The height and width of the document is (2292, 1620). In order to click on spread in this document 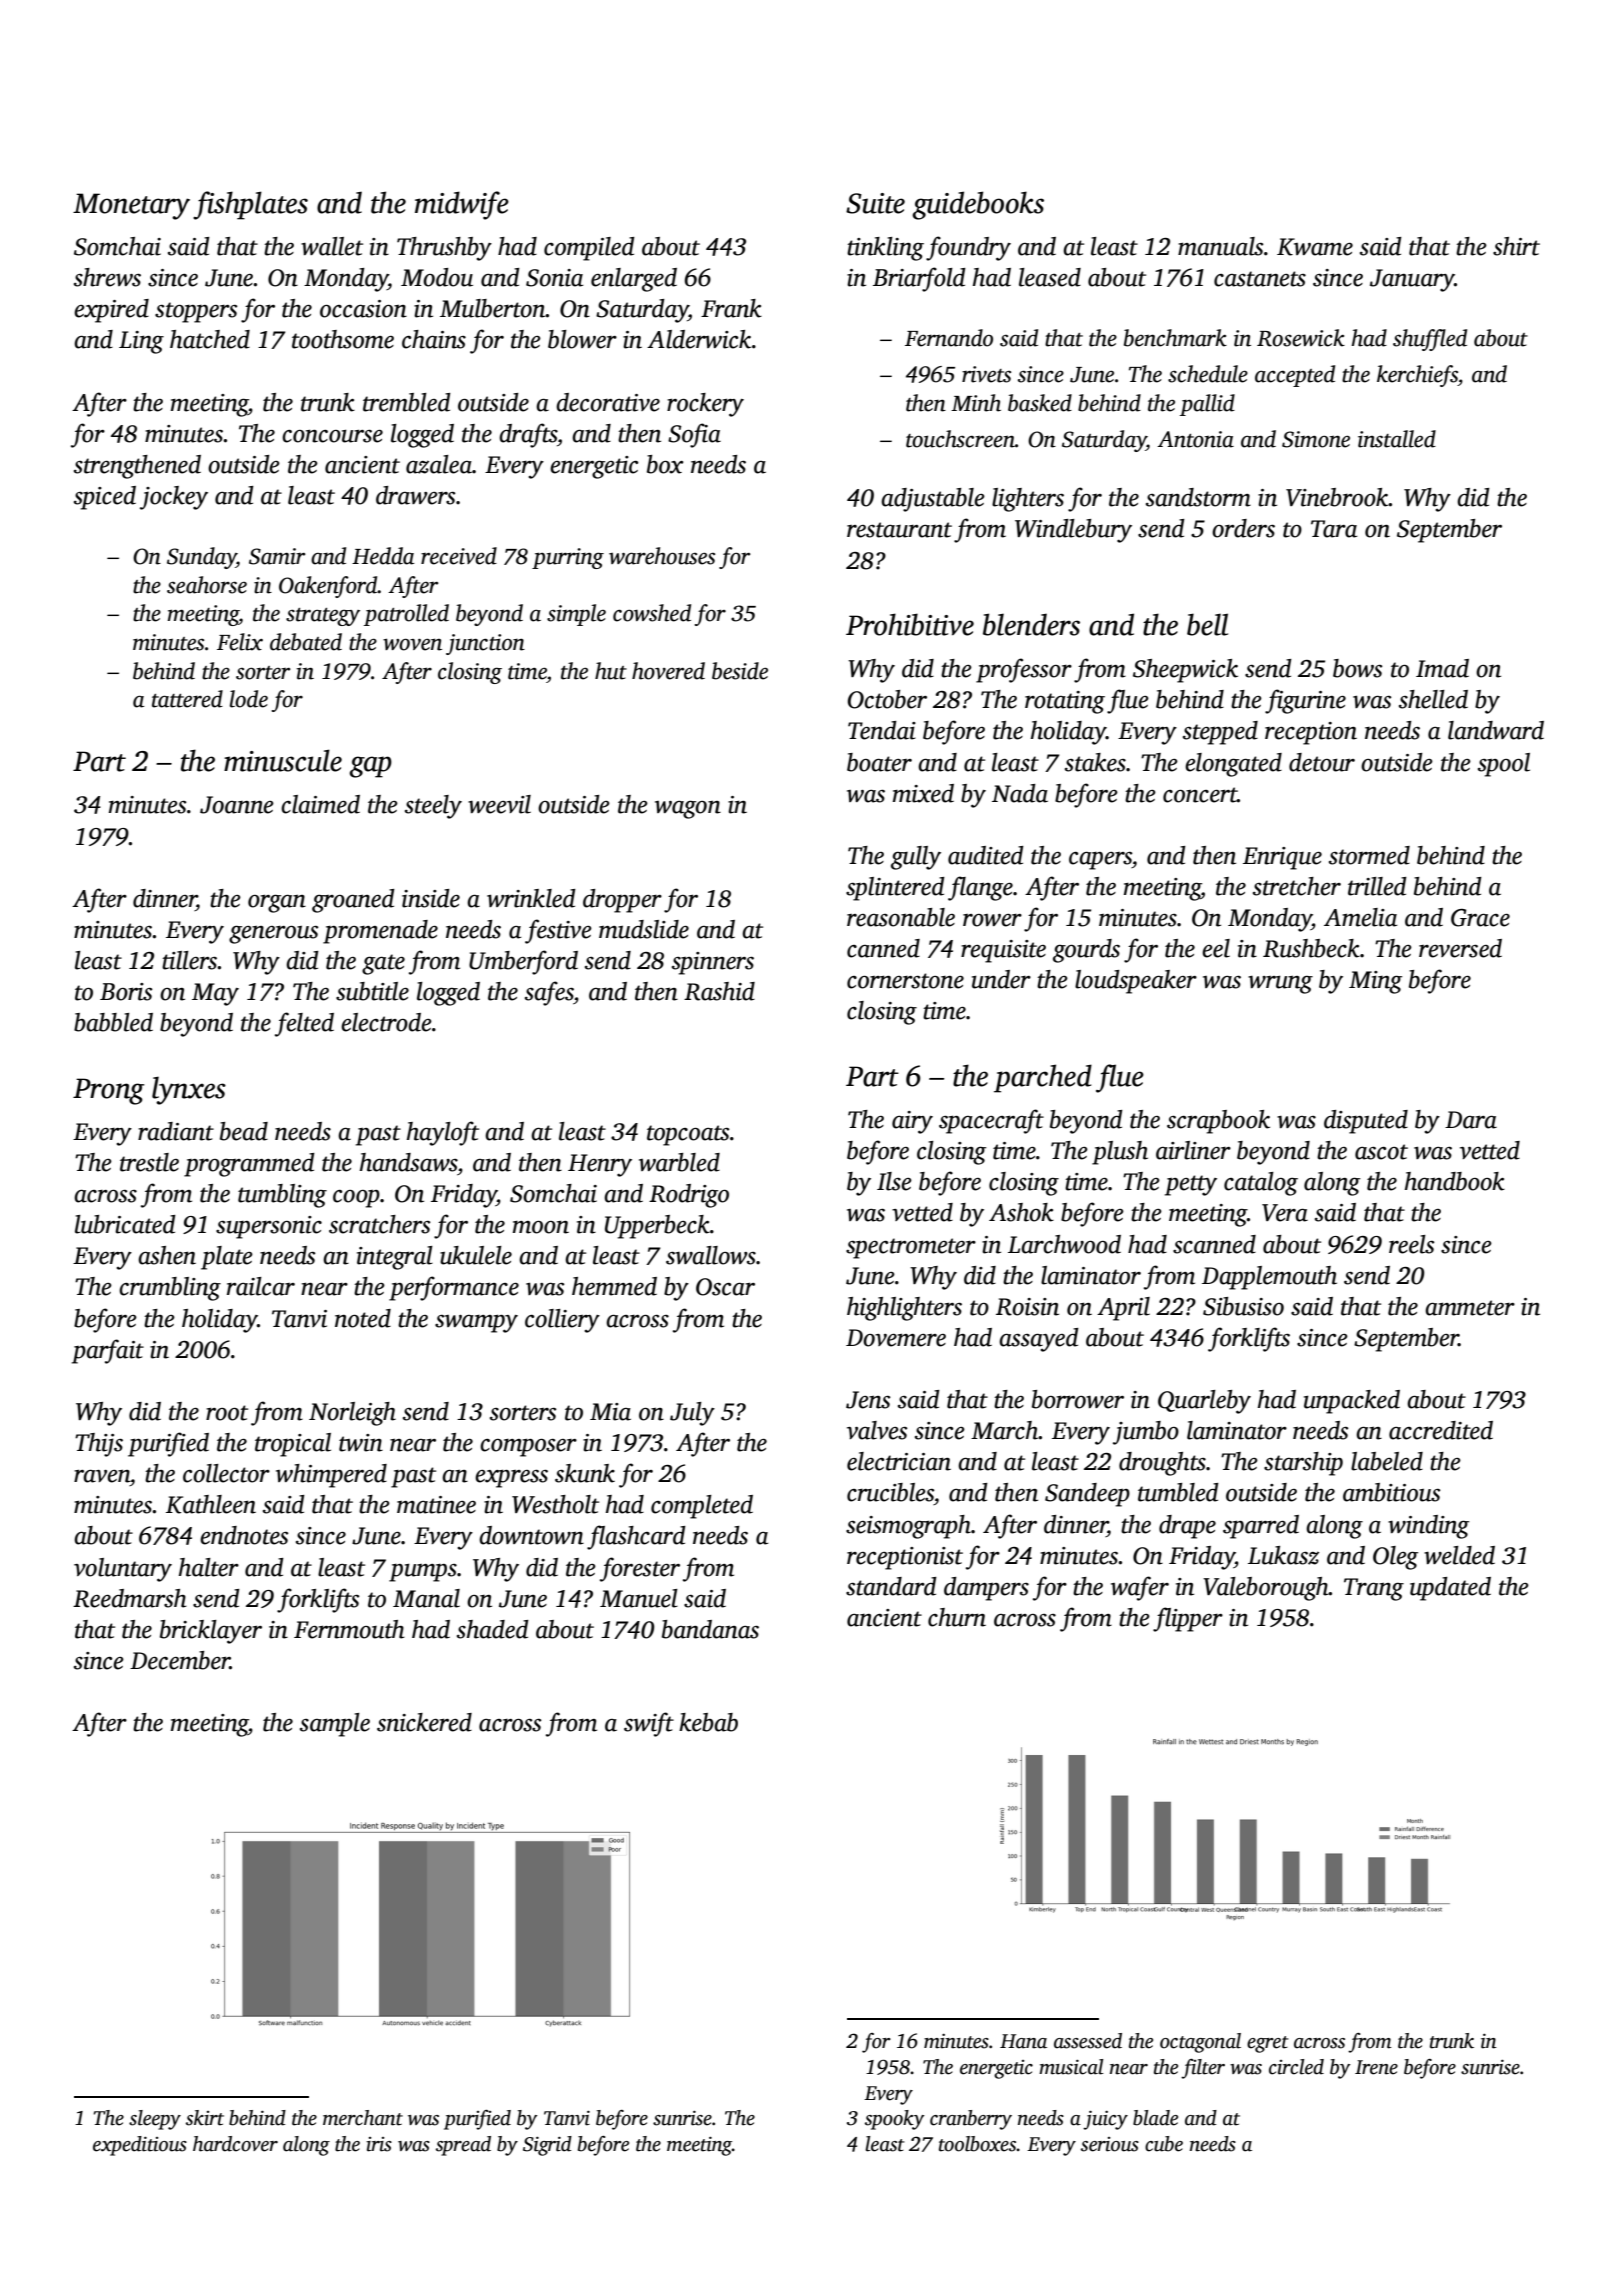, I will do `click(463, 2146)`.
